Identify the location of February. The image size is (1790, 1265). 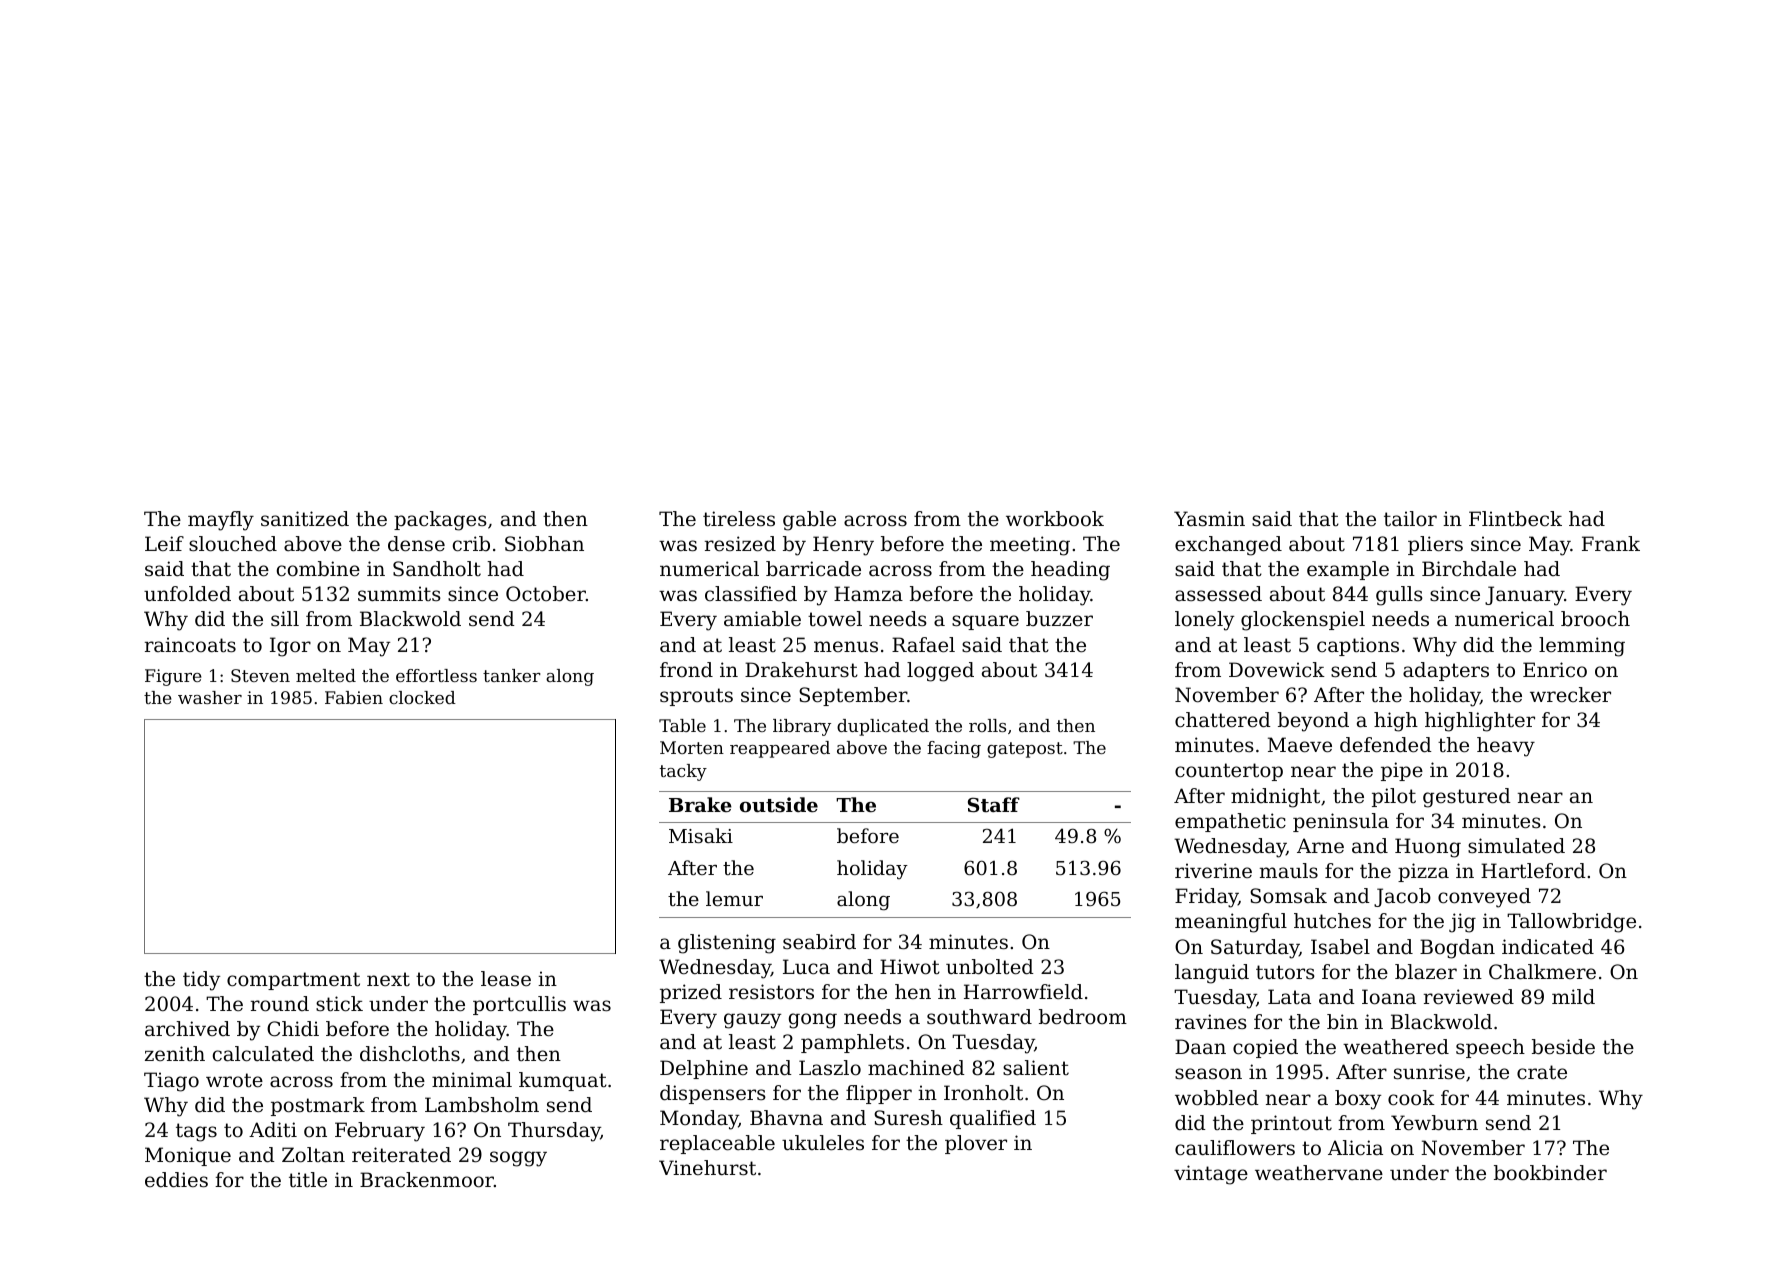
(380, 1132).
